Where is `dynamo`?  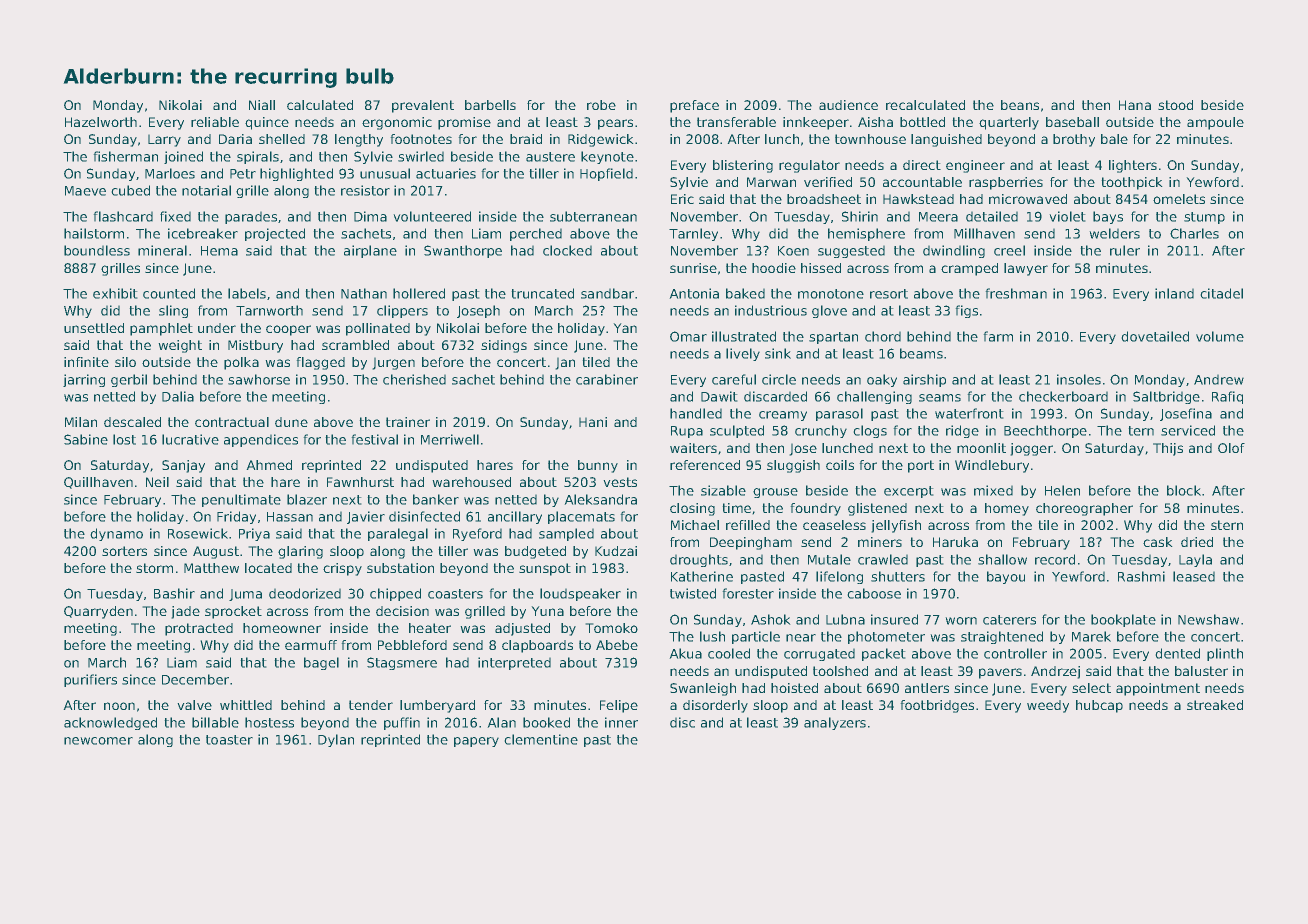 dynamo is located at coordinates (116, 534).
